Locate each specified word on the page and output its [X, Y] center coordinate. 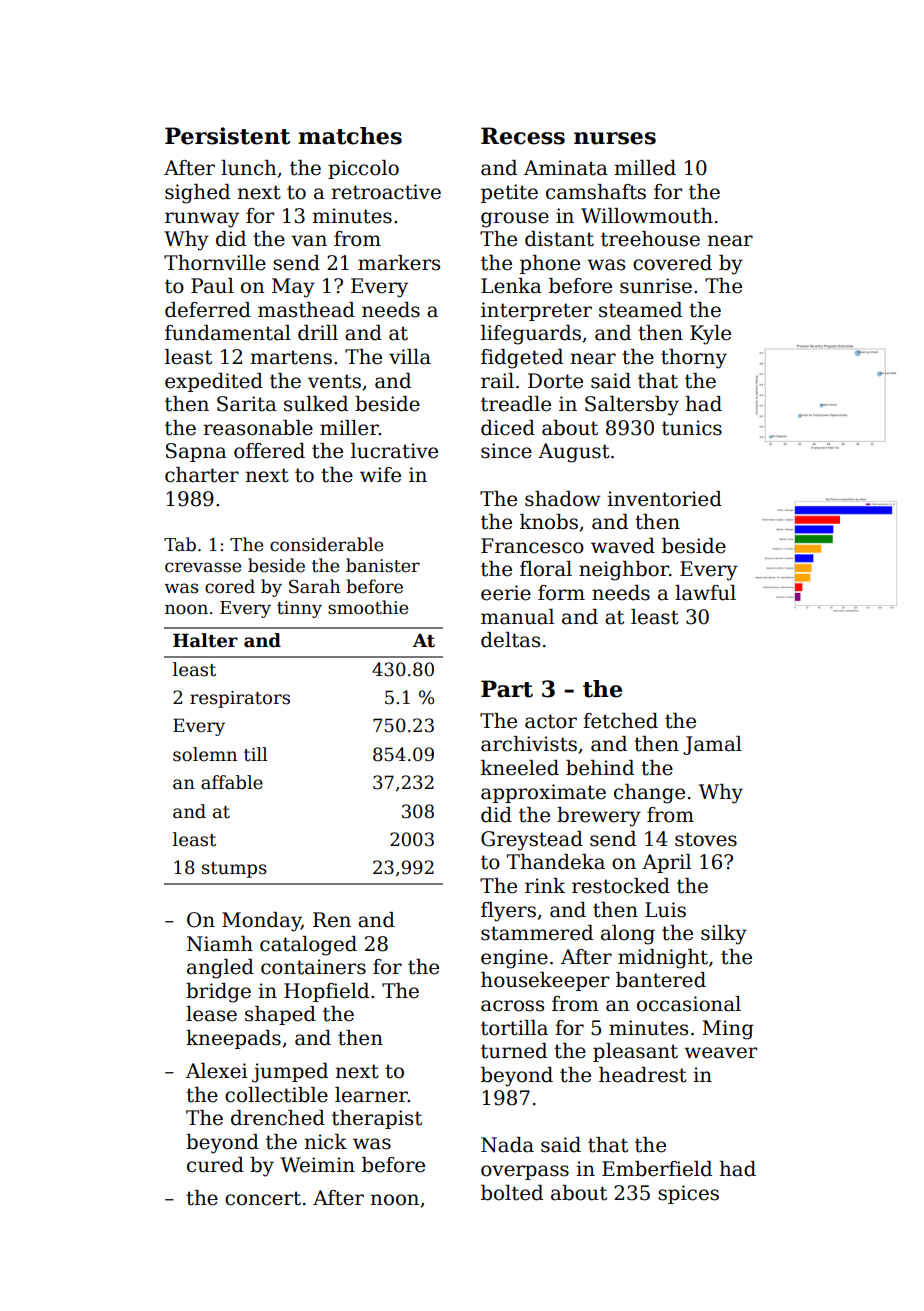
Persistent [227, 136]
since [506, 451]
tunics [692, 428]
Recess [523, 136]
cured [215, 1165]
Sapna [196, 452]
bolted [512, 1193]
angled [220, 969]
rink [545, 885]
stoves [706, 839]
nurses [615, 138]
